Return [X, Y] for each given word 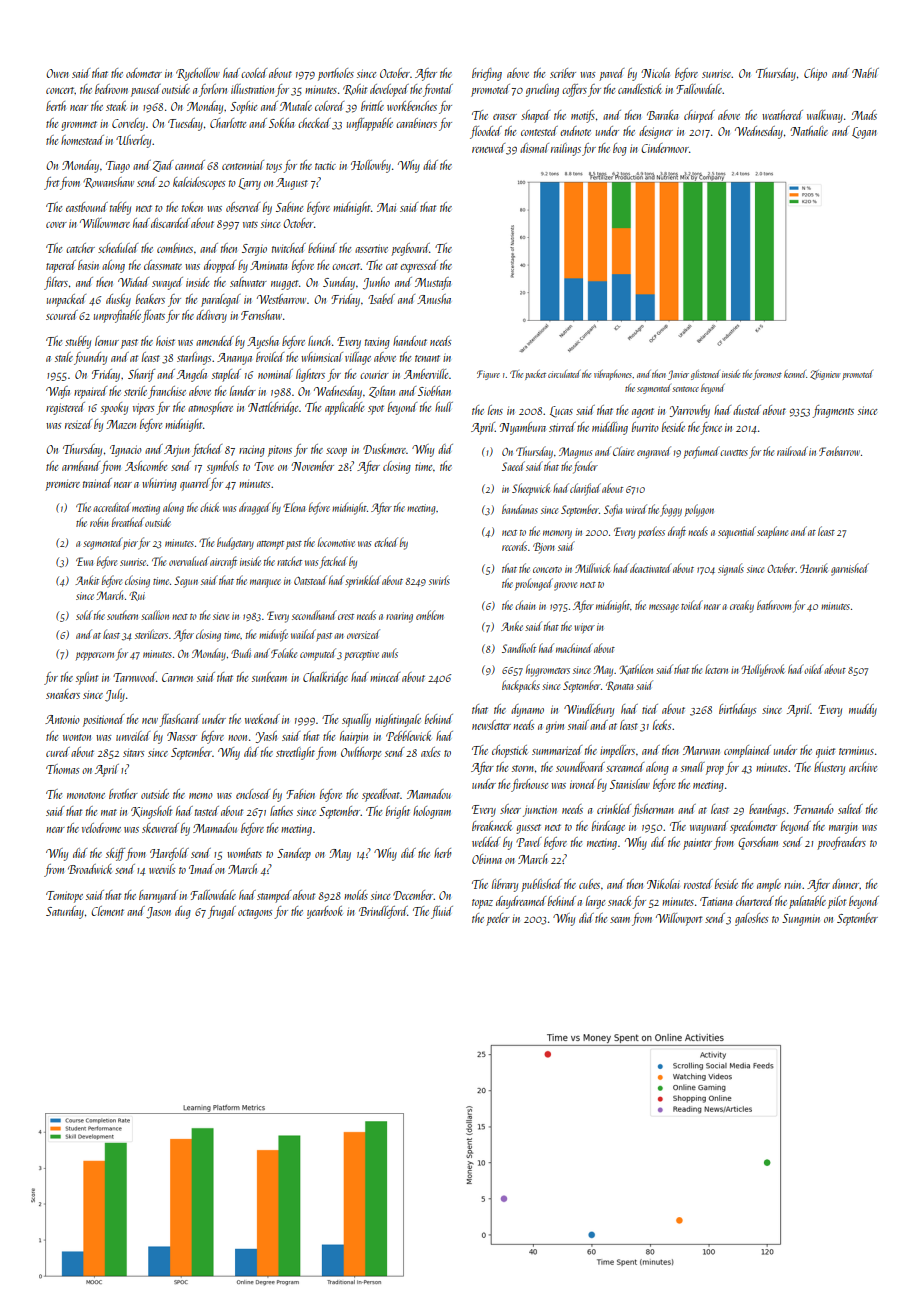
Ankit [87, 580]
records [514, 546]
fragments [833, 411]
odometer [144, 73]
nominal [275, 374]
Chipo [815, 74]
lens [495, 410]
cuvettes [734, 453]
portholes [336, 74]
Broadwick [90, 869]
